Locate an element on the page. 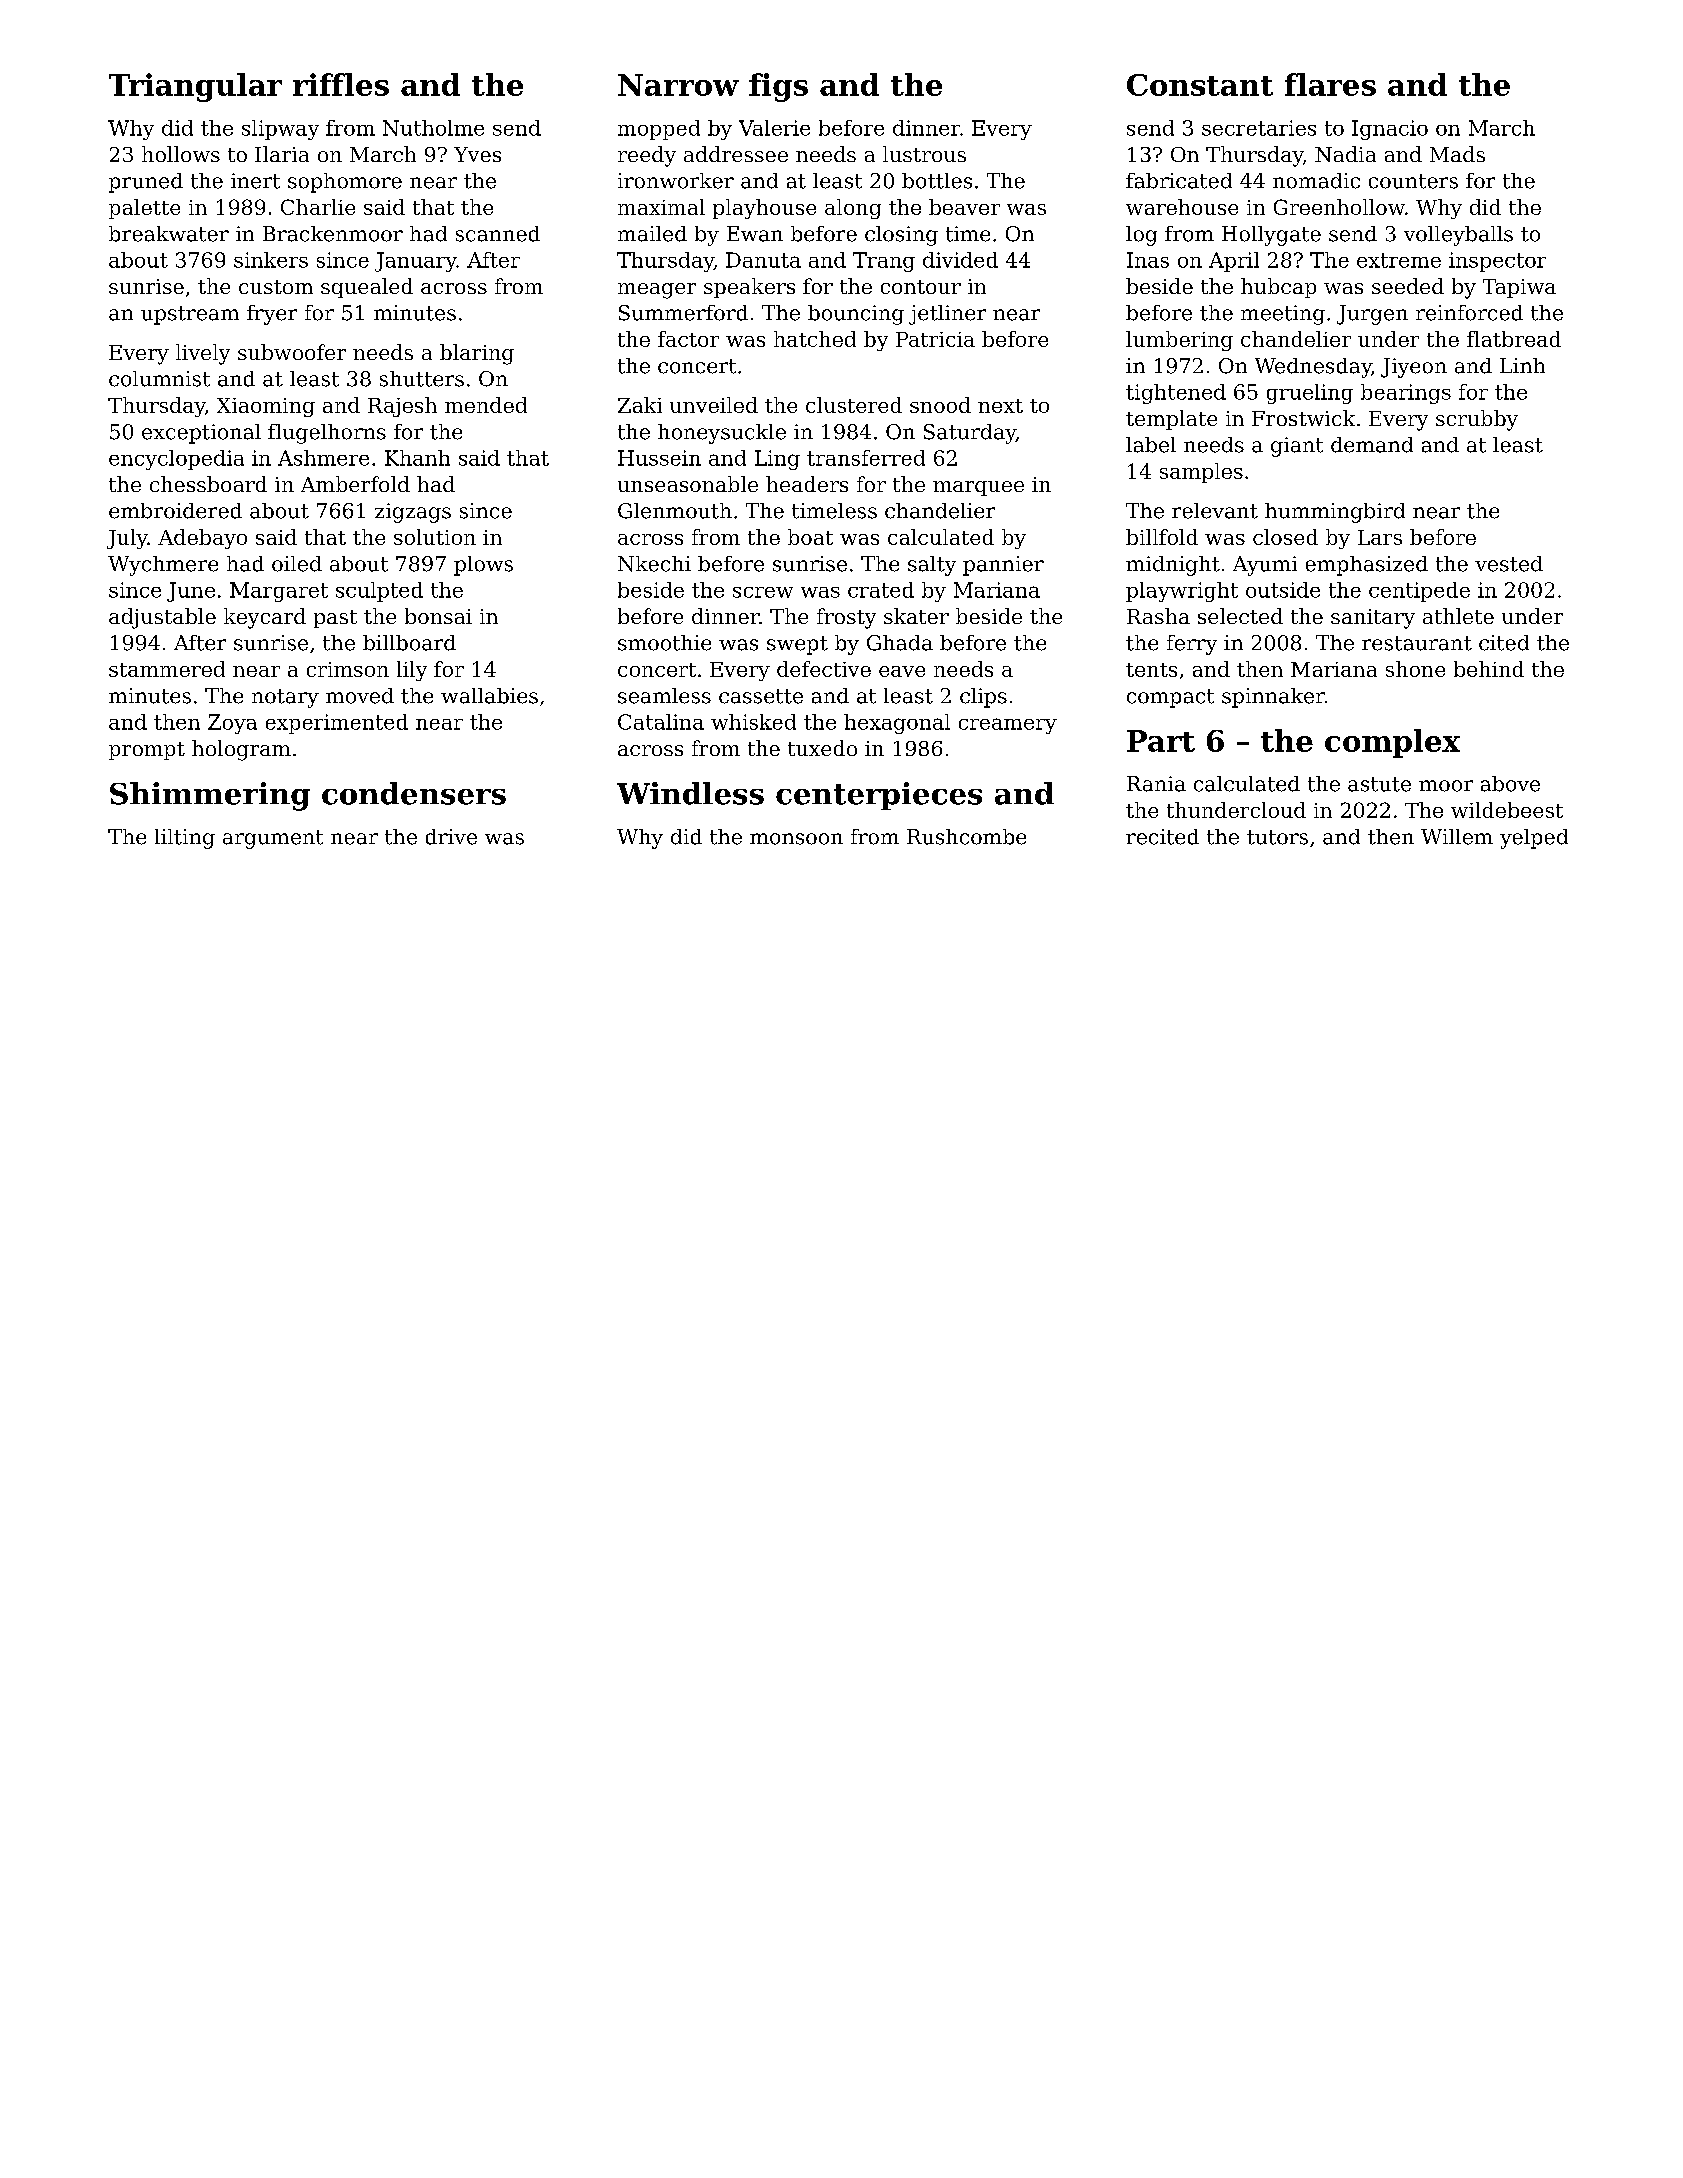 This image has height=2178, width=1683. riffles is located at coordinates (341, 84).
